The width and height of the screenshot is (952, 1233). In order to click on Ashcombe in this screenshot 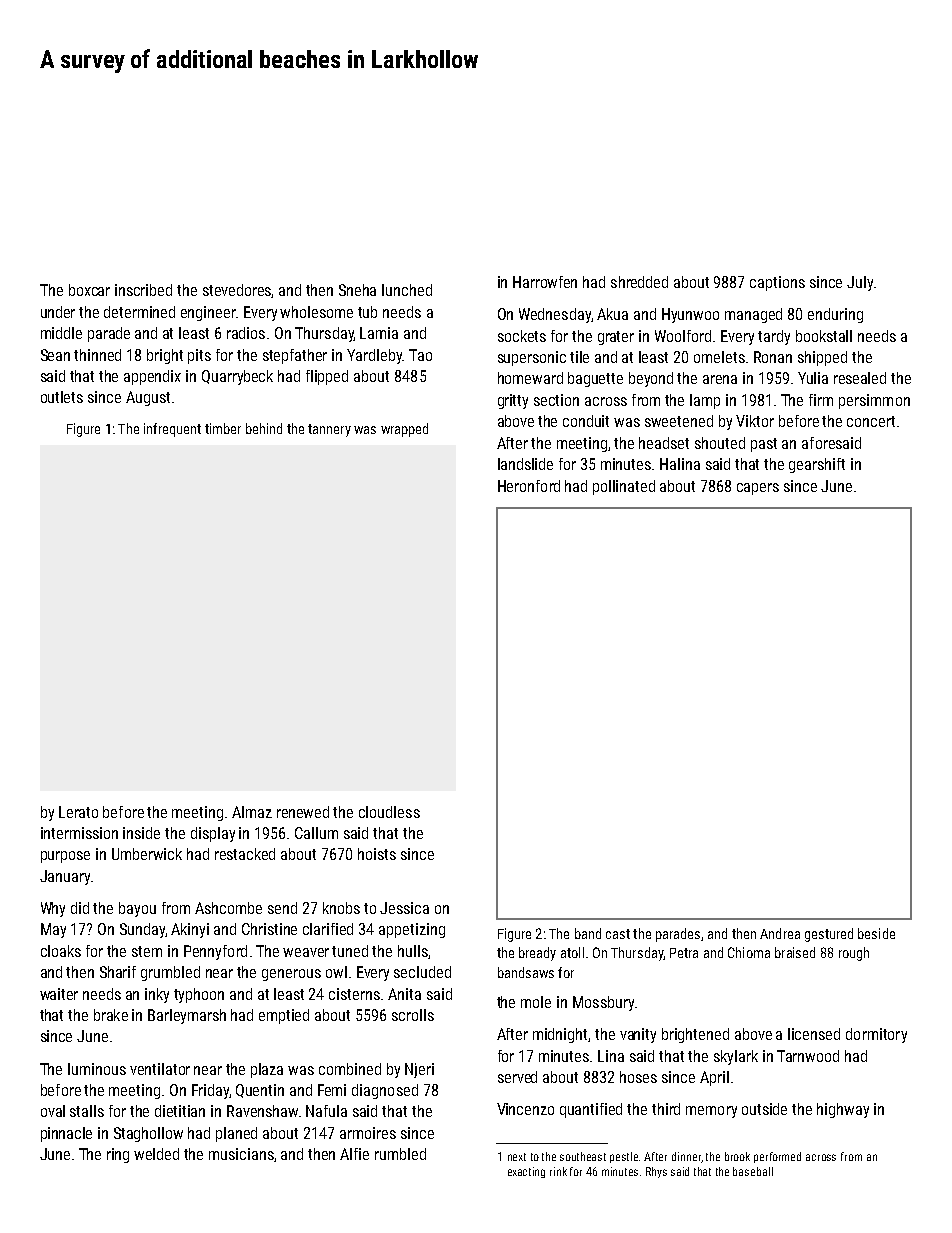, I will do `click(228, 908)`.
